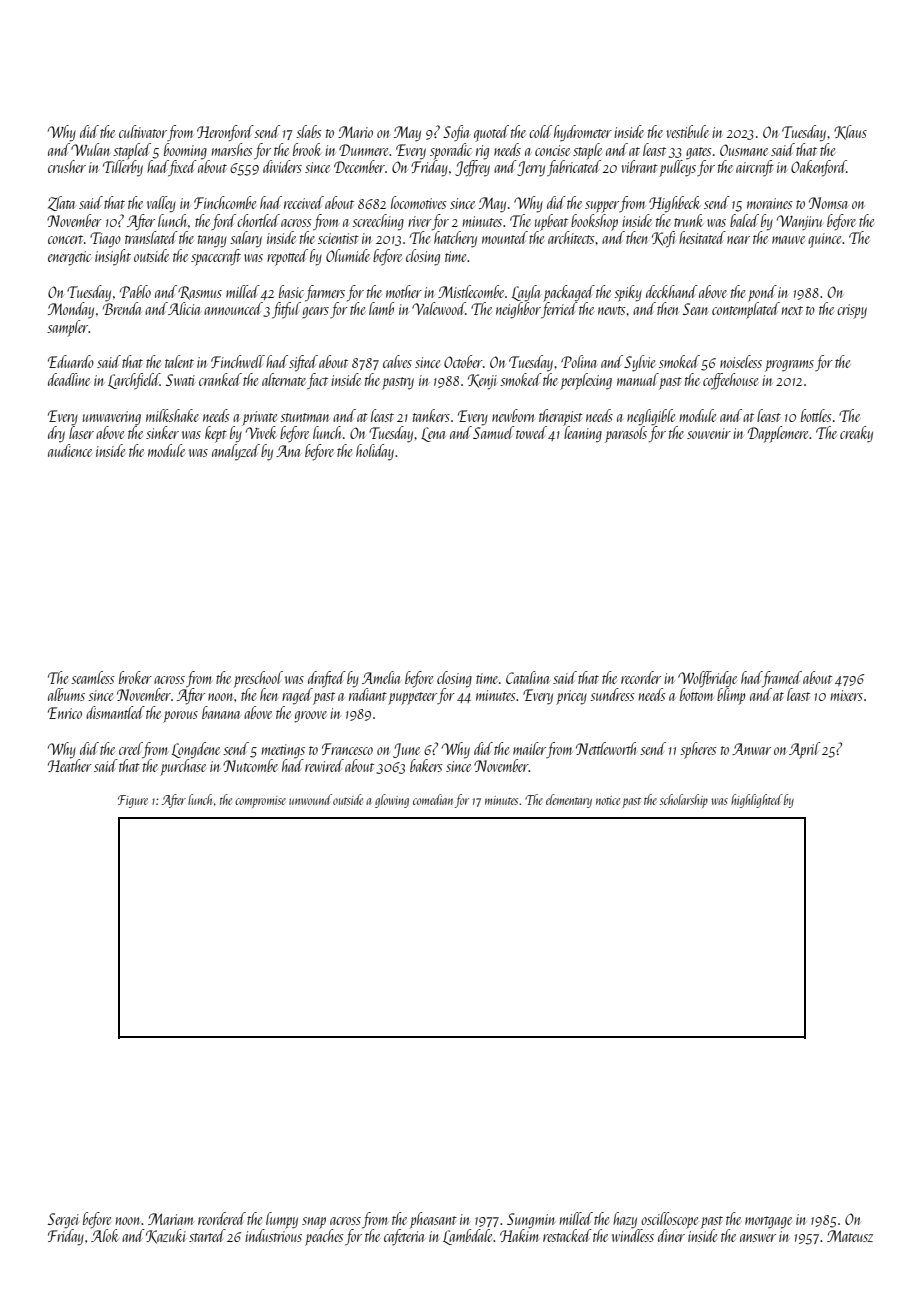  I want to click on tangy, so click(212, 241).
